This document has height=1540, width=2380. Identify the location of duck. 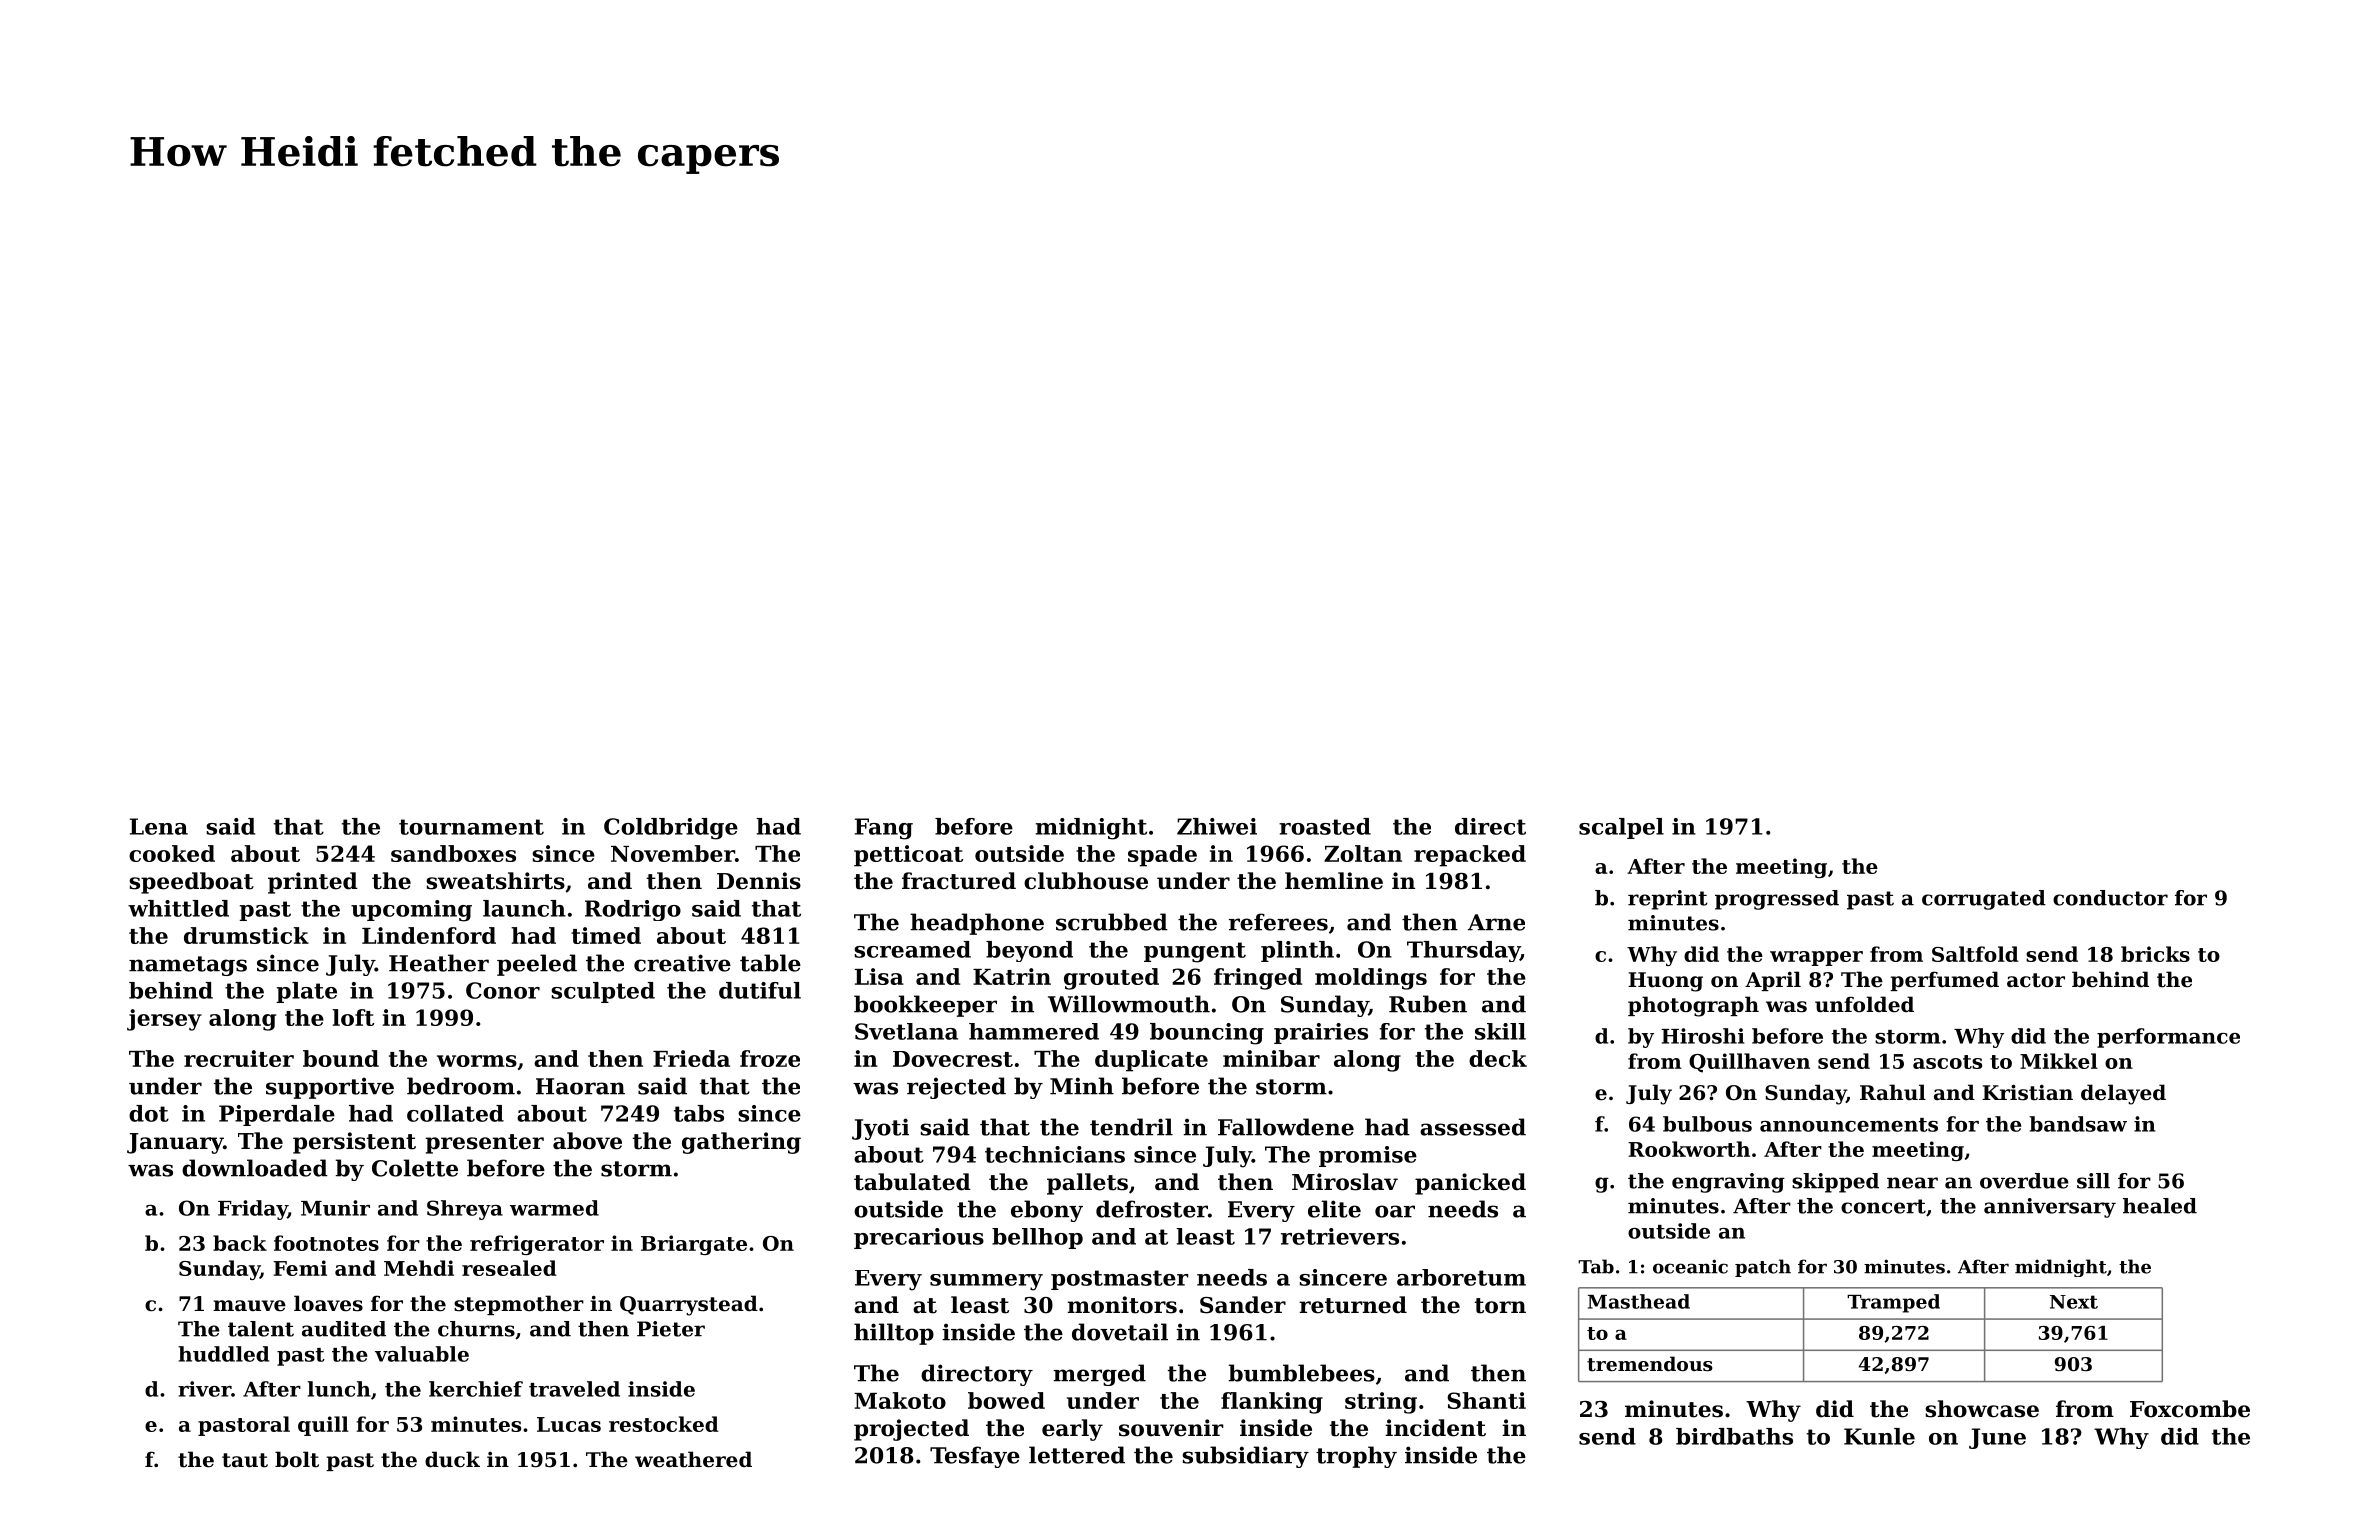
(452, 1459).
